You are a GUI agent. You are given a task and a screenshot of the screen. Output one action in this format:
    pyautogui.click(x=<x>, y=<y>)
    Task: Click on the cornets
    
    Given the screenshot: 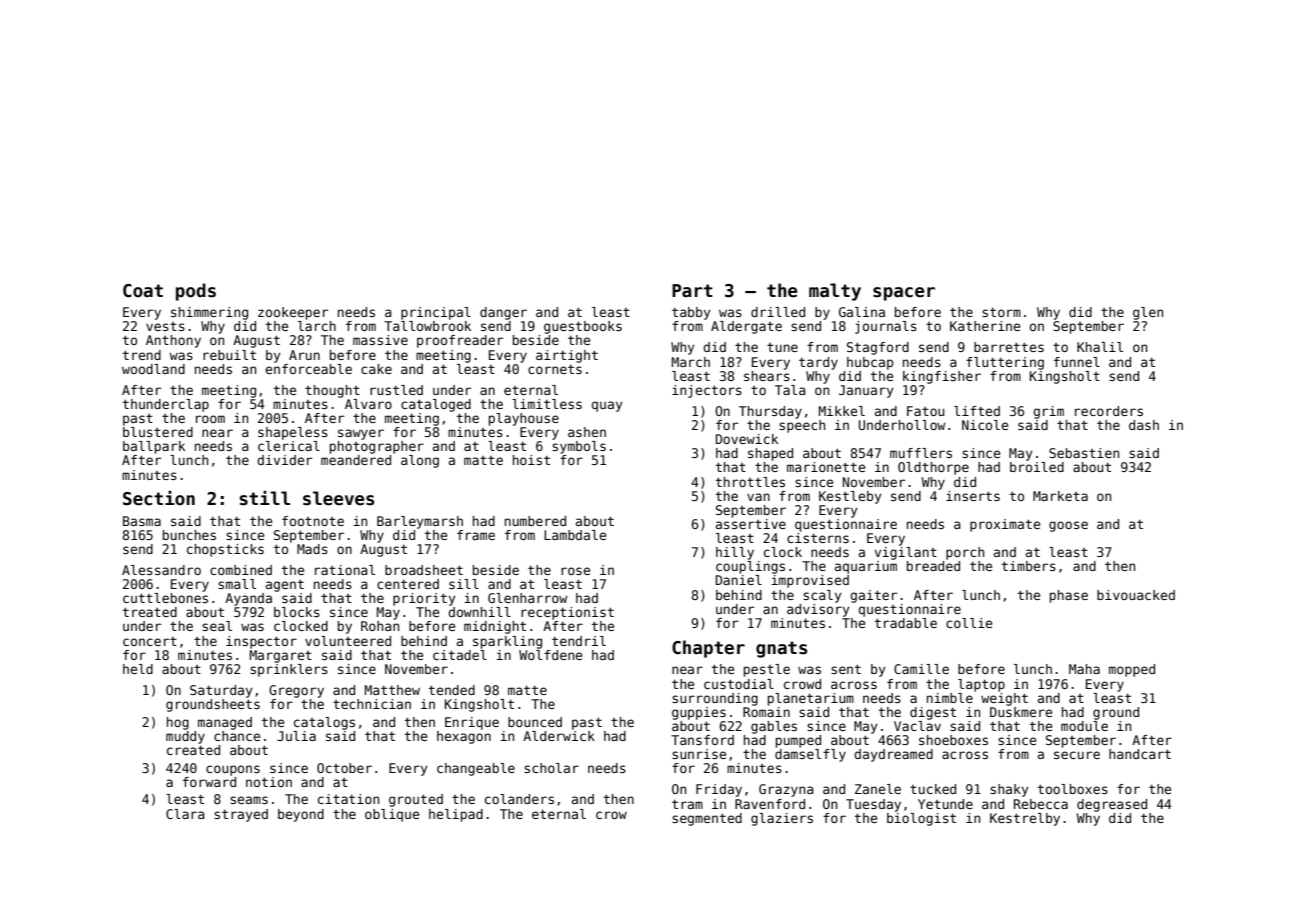 What is the action you would take?
    pyautogui.click(x=555, y=369)
